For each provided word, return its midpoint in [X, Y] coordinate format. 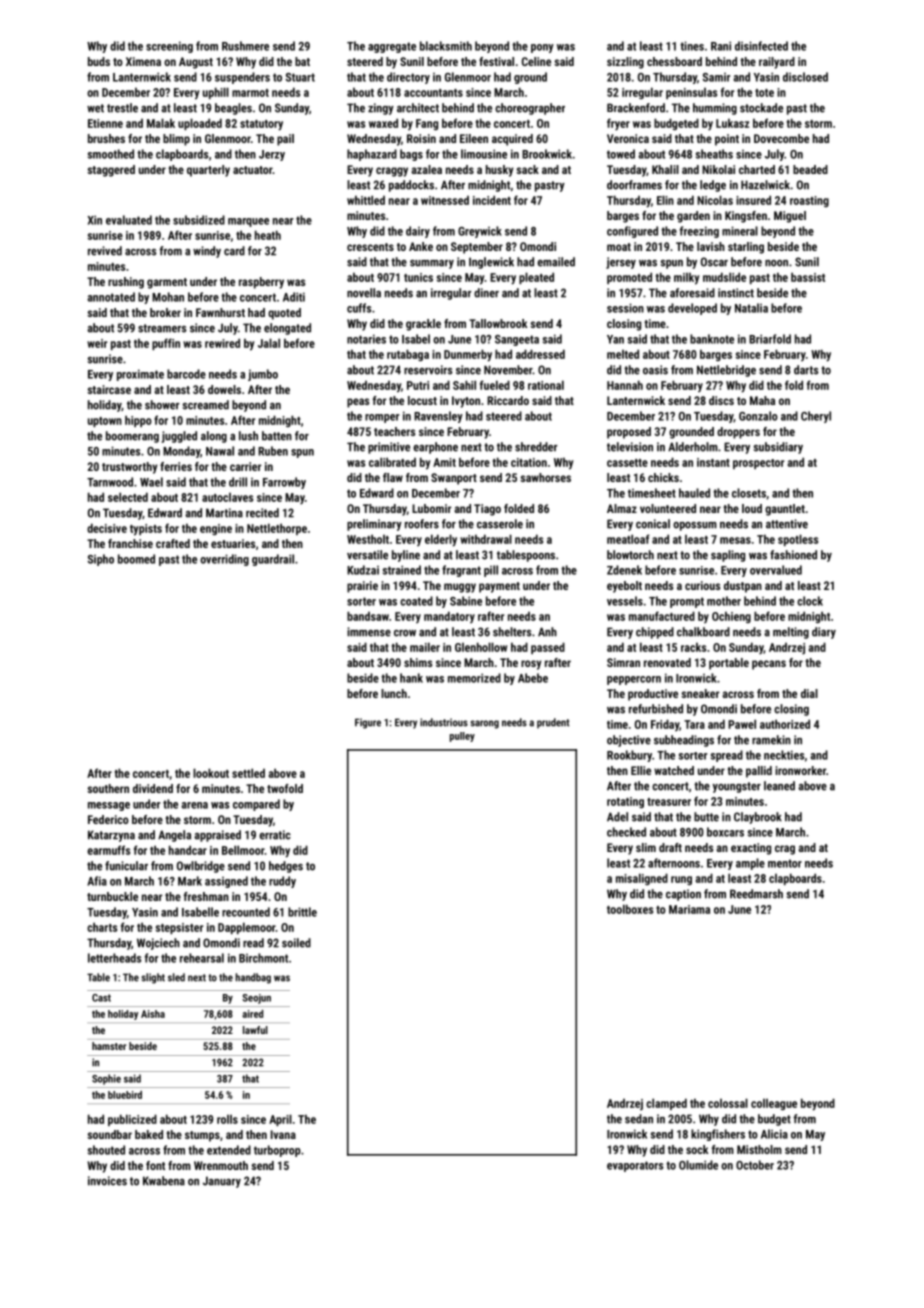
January [222, 1182]
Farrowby [284, 483]
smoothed [111, 154]
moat [619, 247]
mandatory [449, 617]
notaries [366, 339]
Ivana [283, 1134]
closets [749, 493]
